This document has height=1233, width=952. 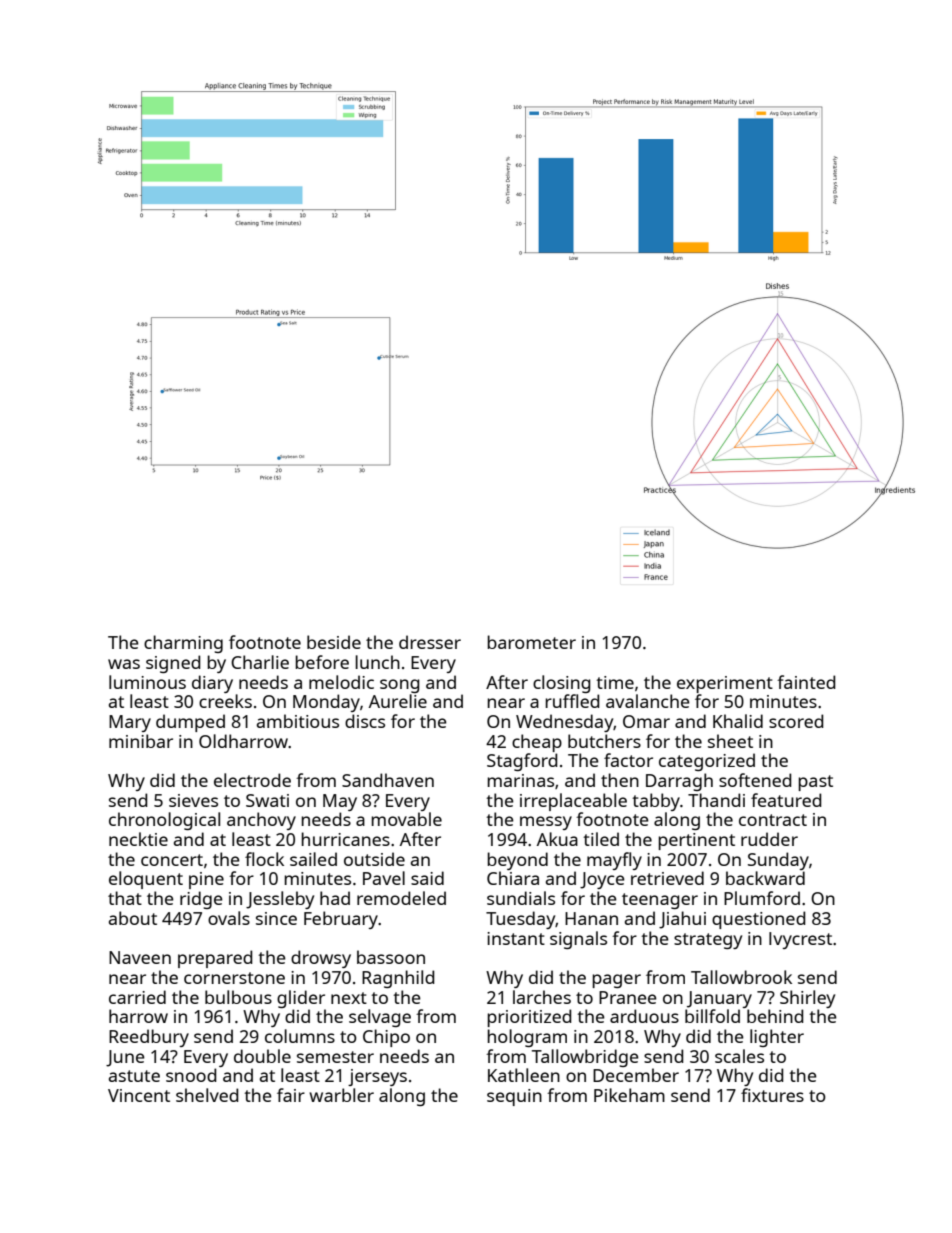 I want to click on beside, so click(x=334, y=642).
